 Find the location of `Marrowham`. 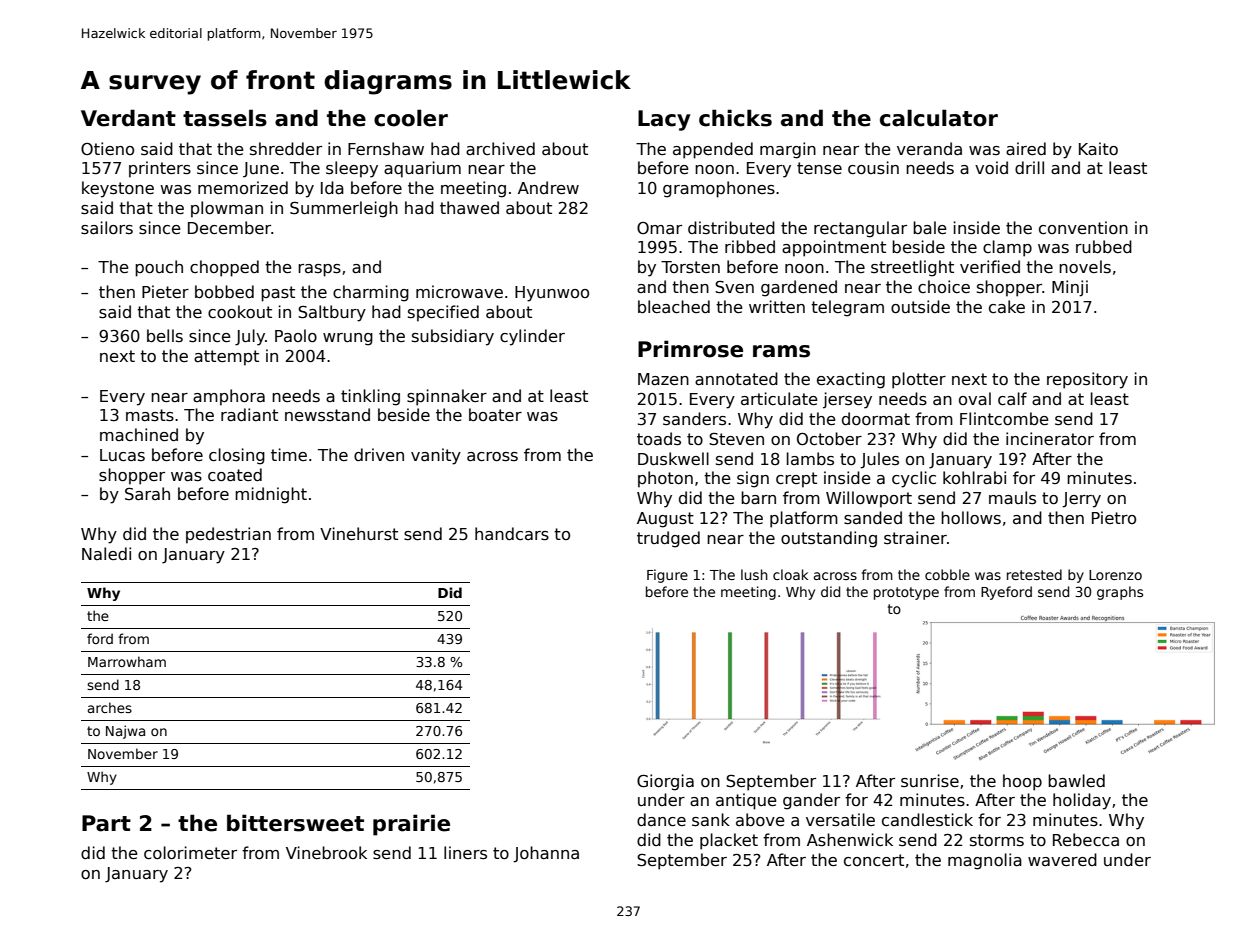

Marrowham is located at coordinates (127, 661).
